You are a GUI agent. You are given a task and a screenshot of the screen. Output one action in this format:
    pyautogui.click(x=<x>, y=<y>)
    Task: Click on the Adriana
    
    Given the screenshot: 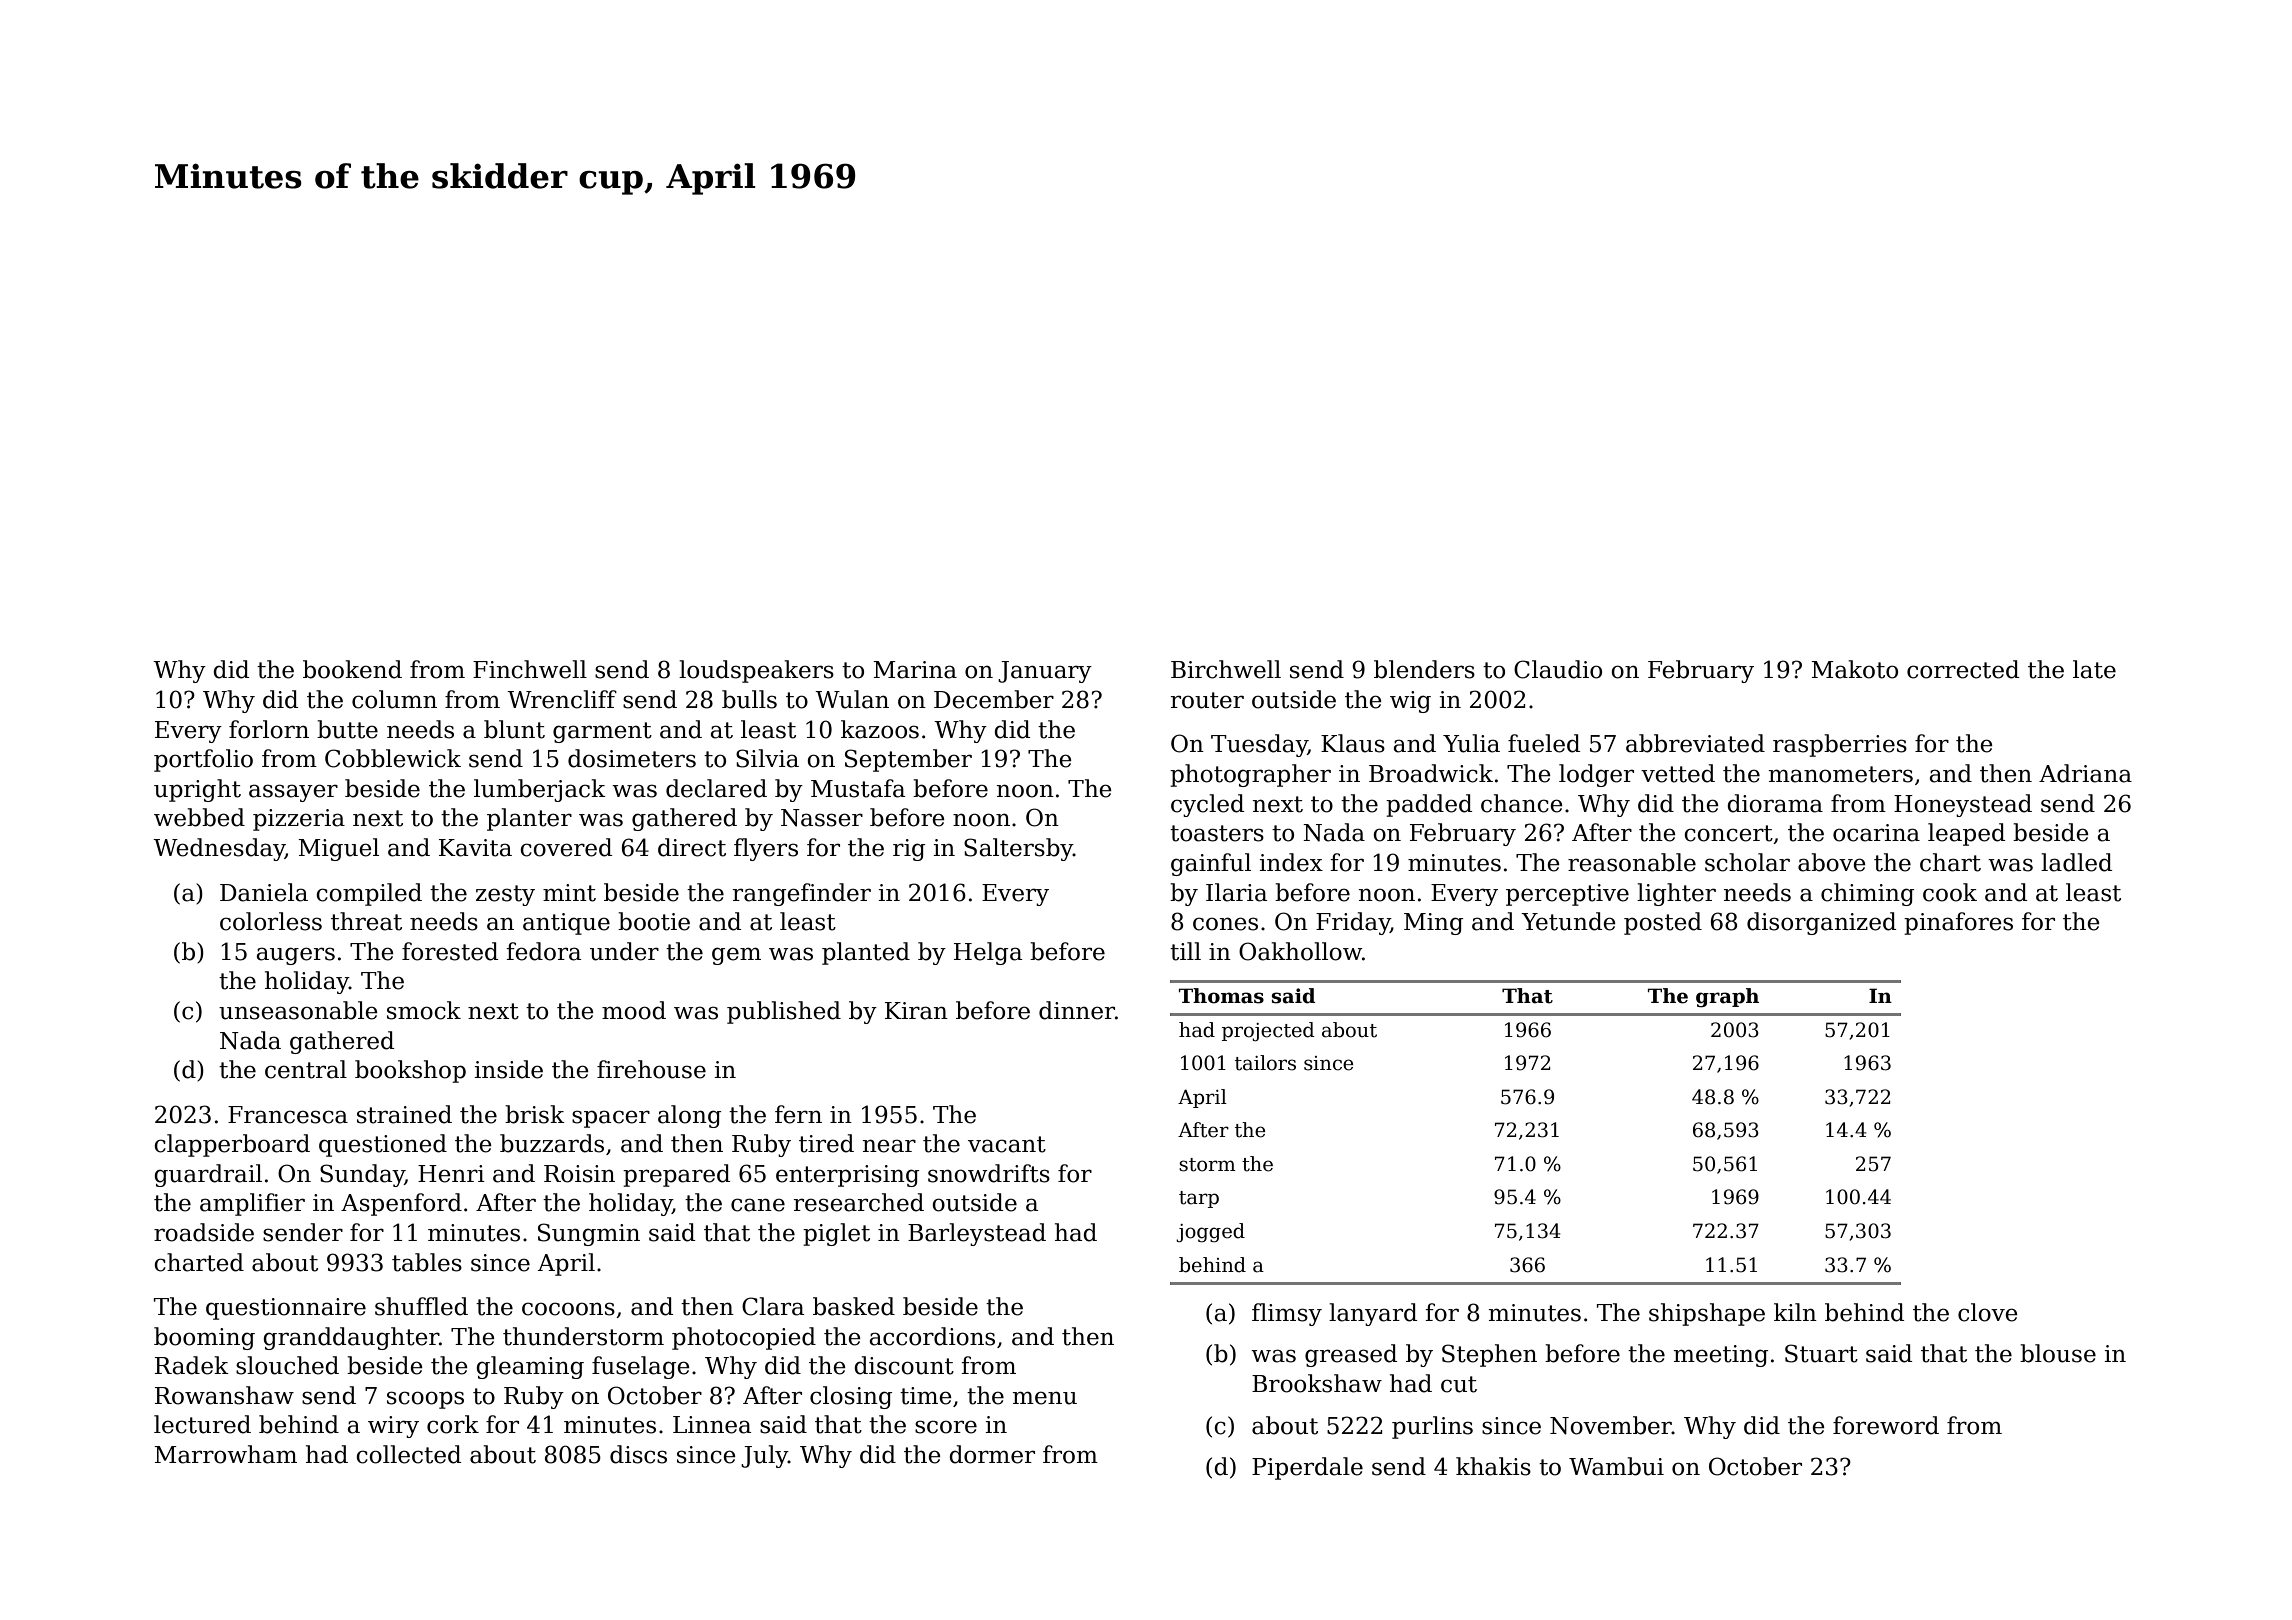 What is the action you would take?
    pyautogui.click(x=2085, y=773)
